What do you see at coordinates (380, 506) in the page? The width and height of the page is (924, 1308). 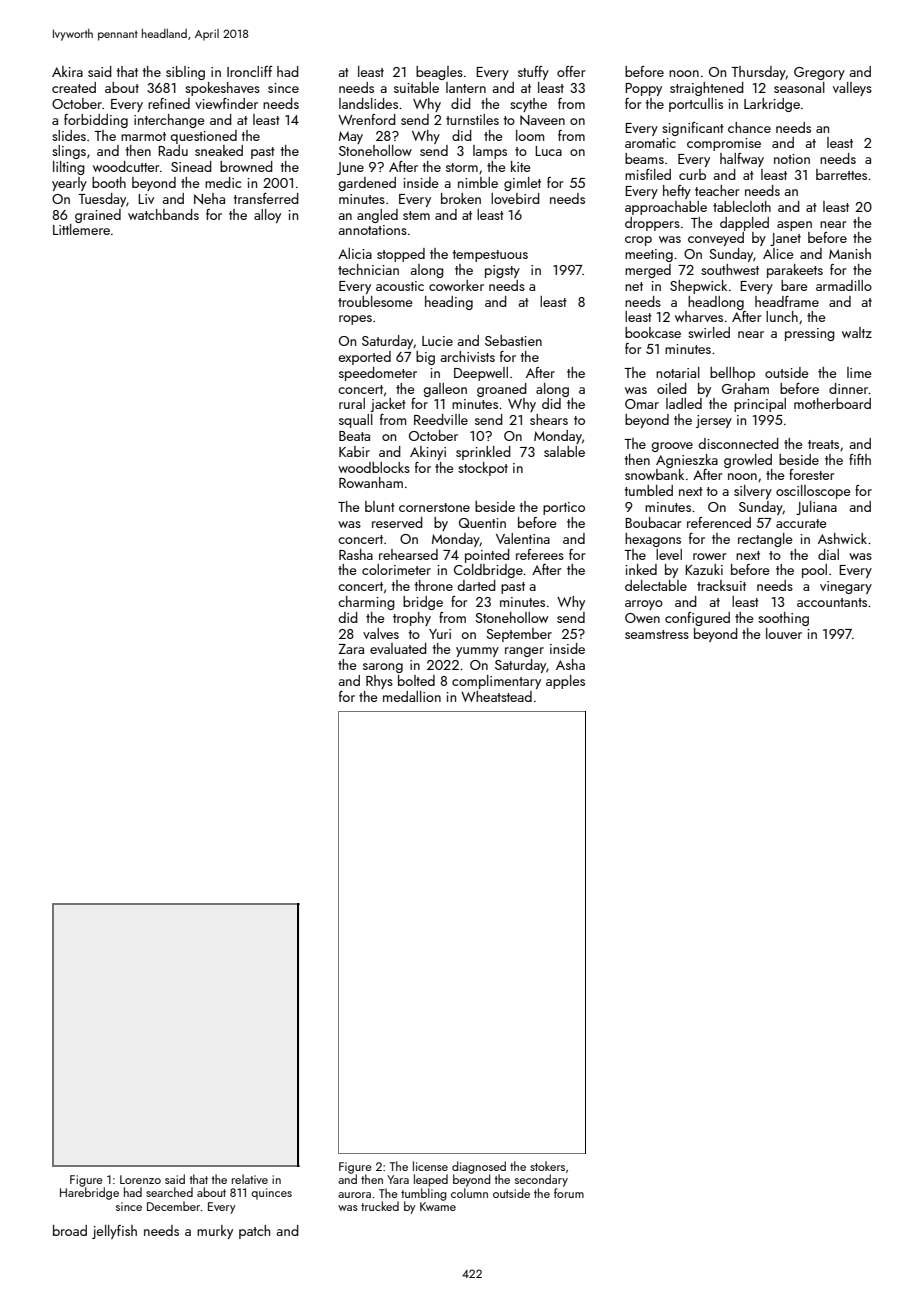 I see `blunt` at bounding box center [380, 506].
